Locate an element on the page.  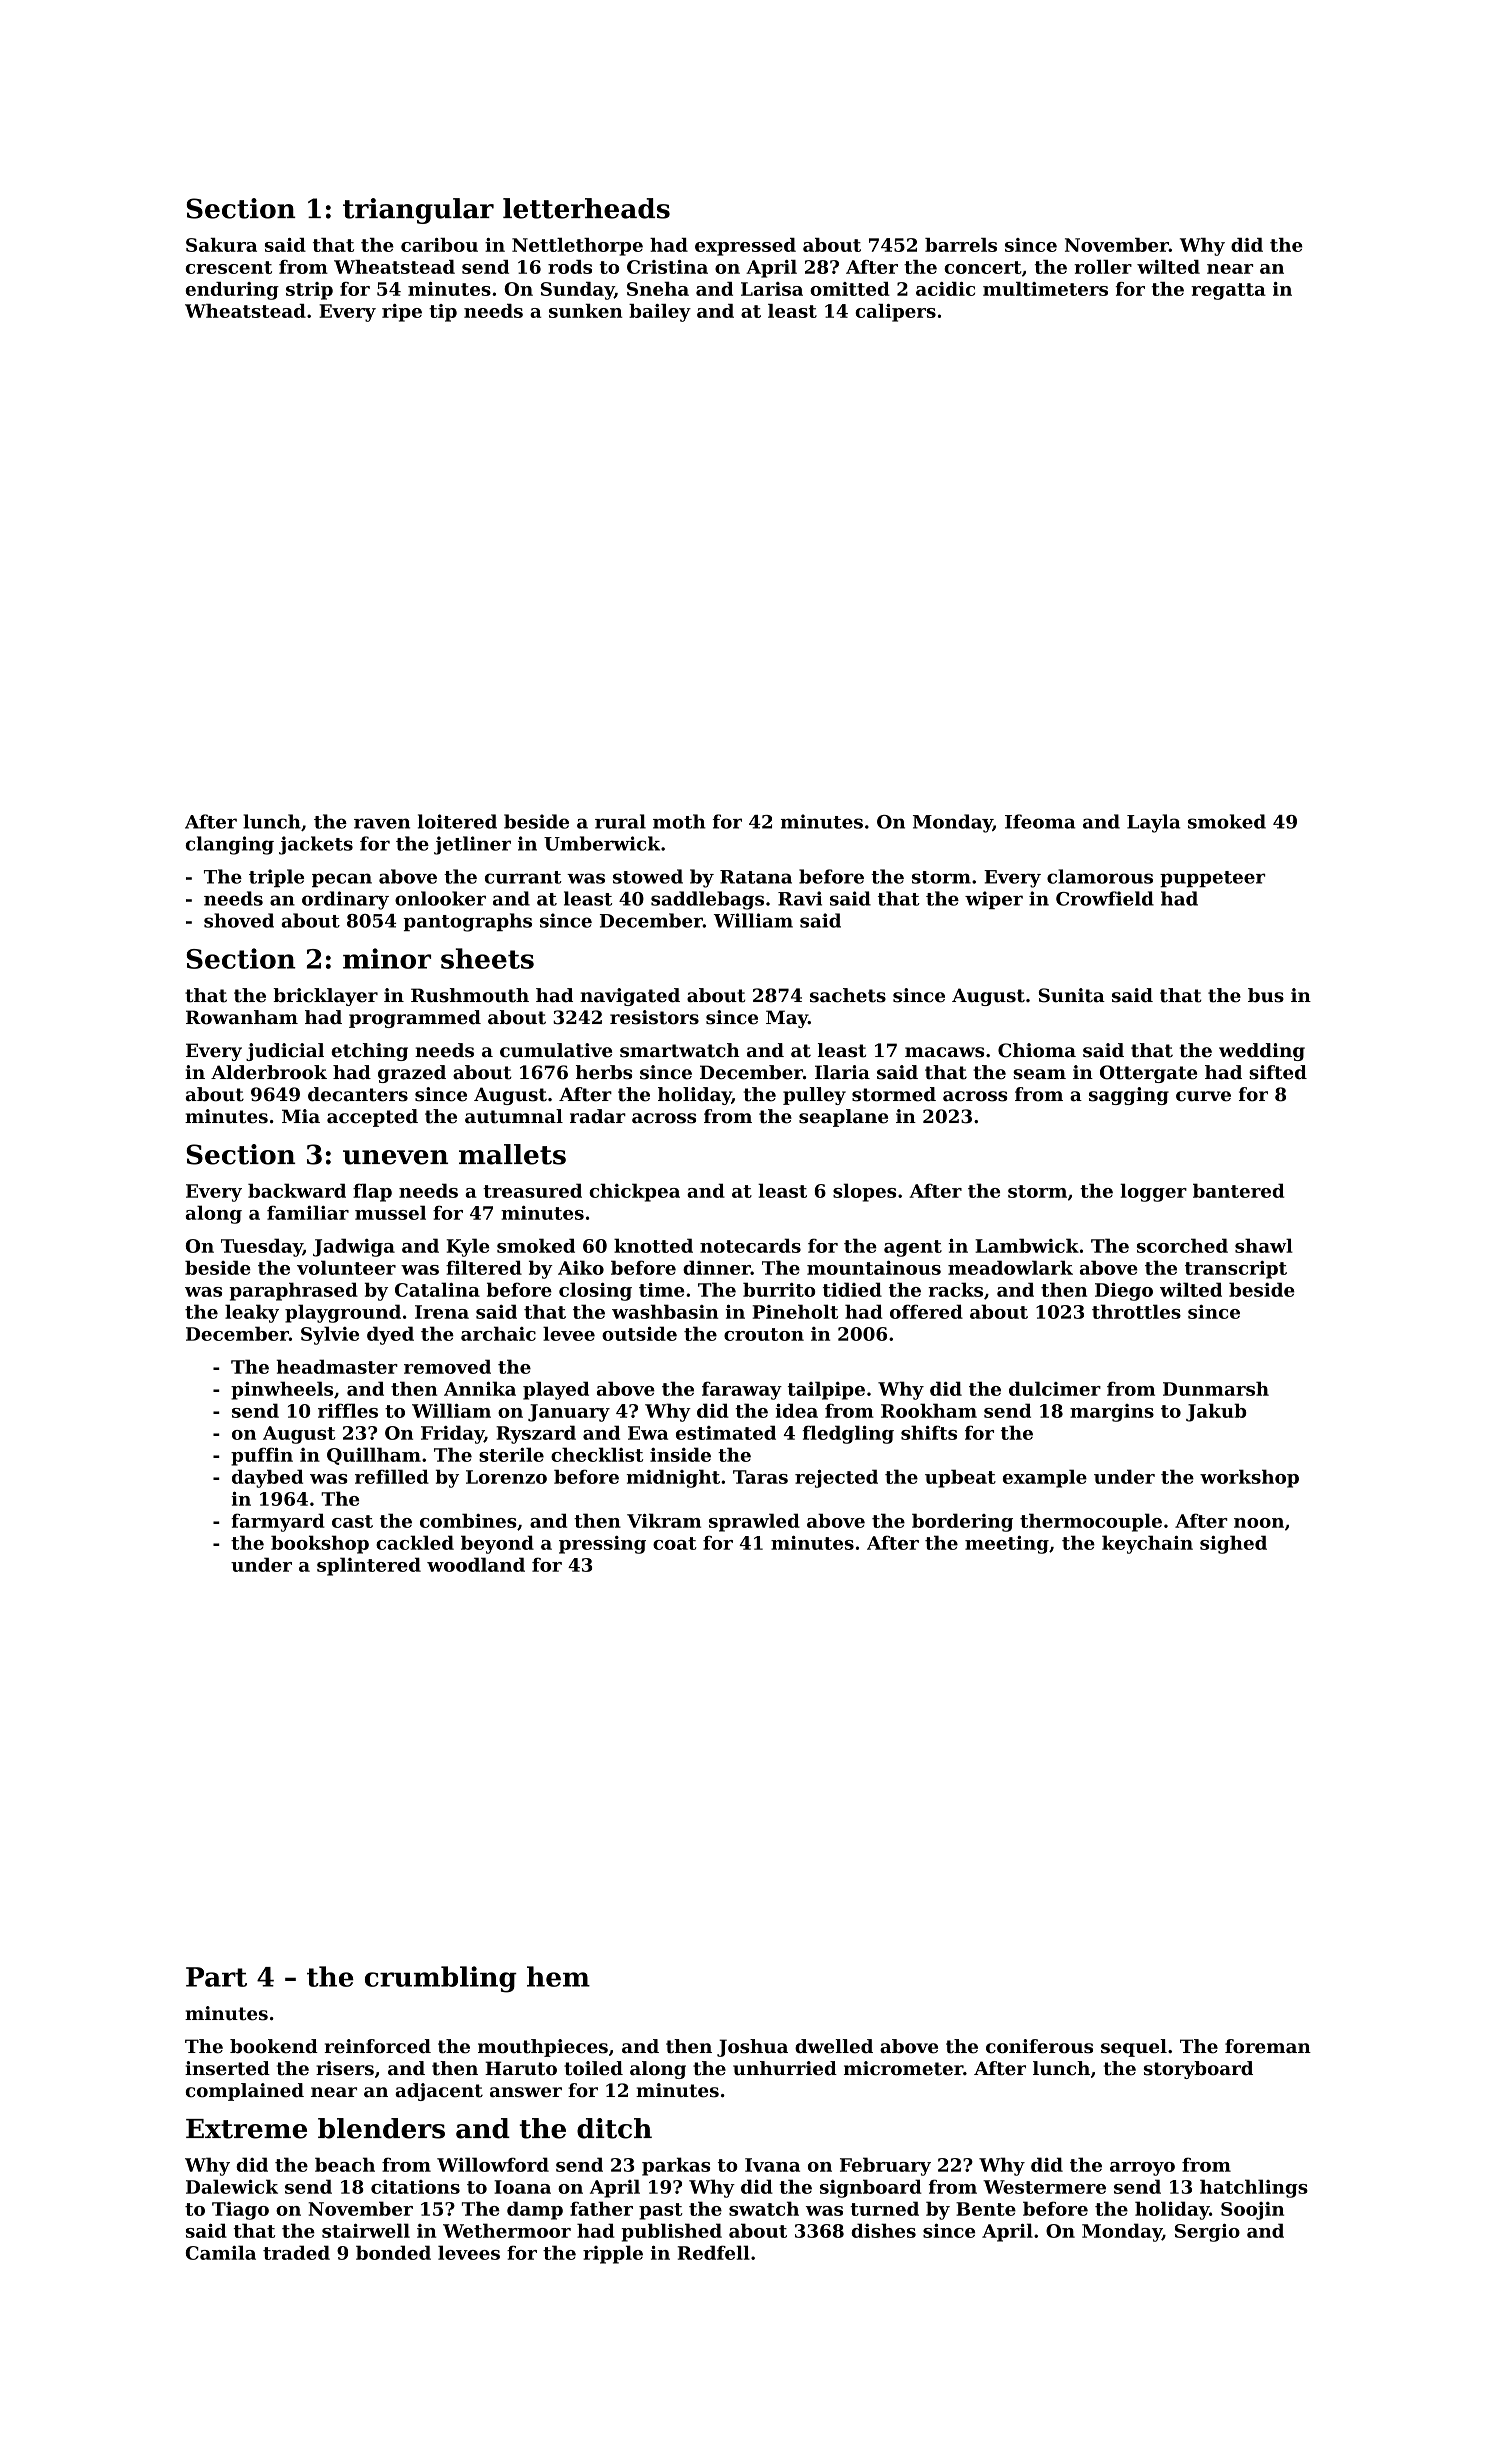
Part is located at coordinates (216, 1977).
